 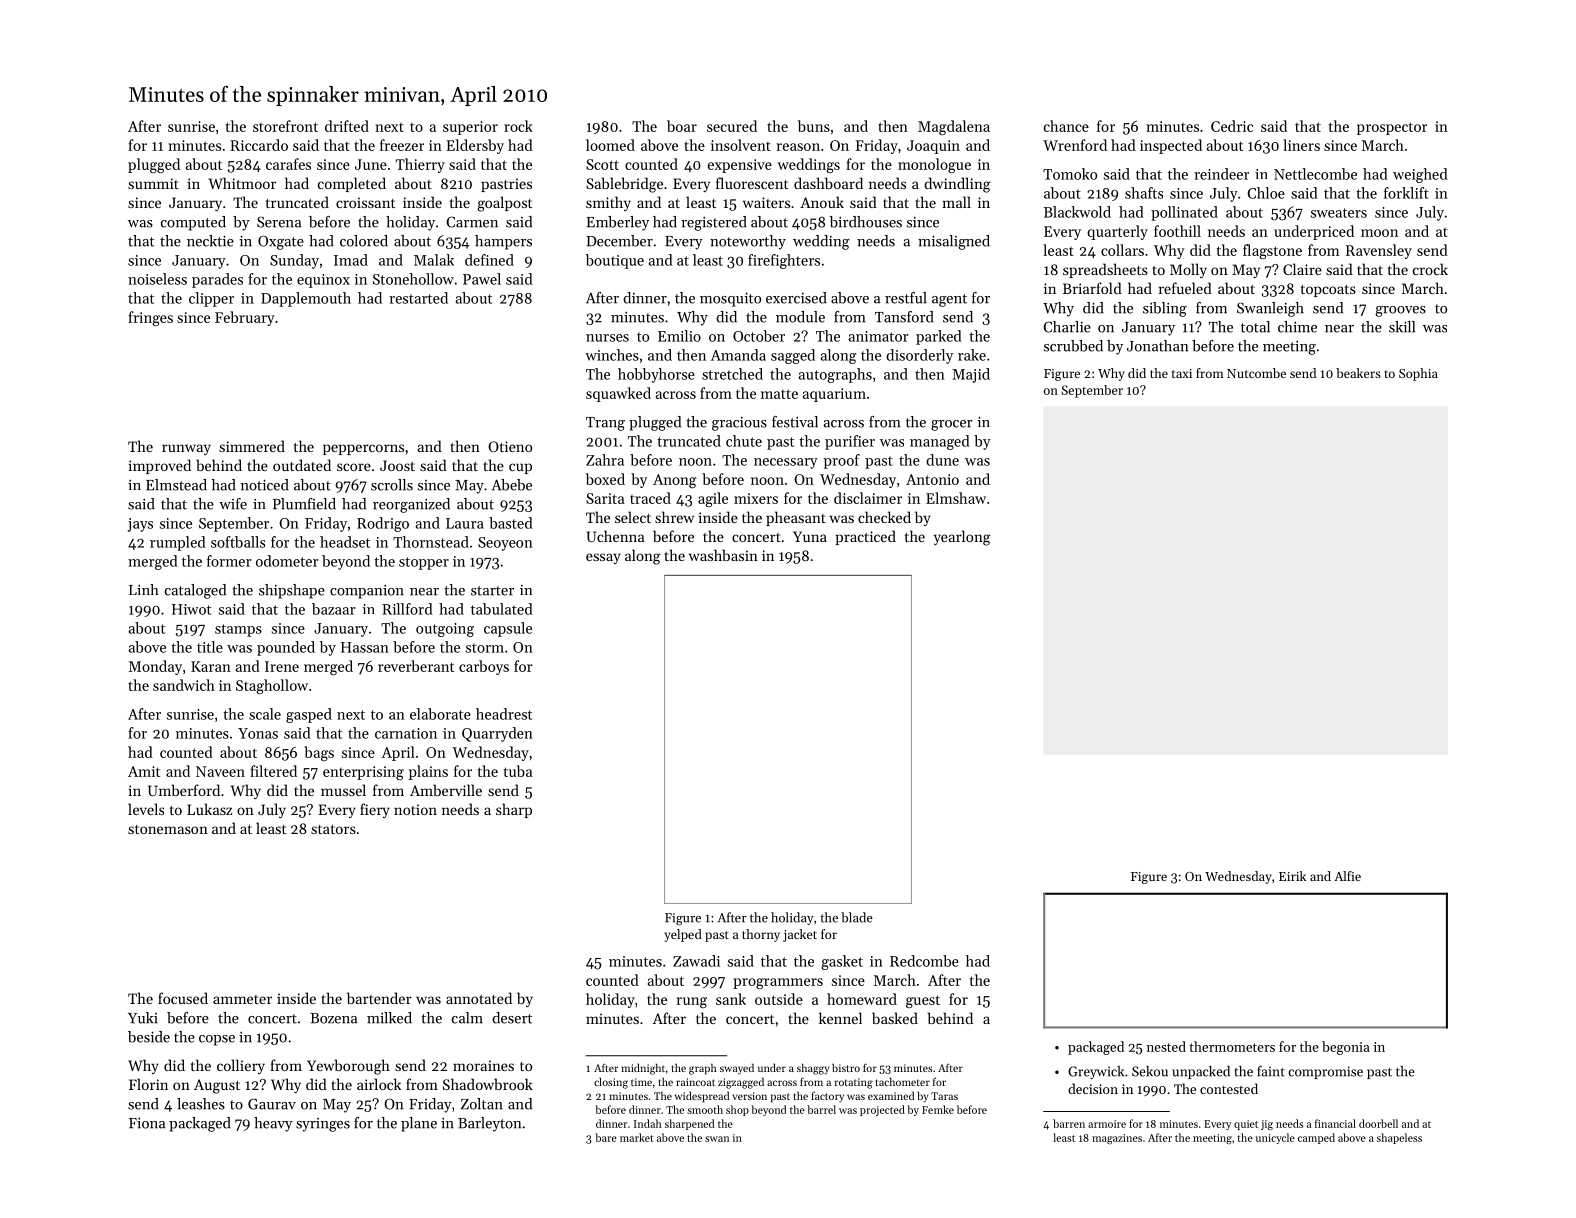 I want to click on yearlong, so click(x=962, y=538).
